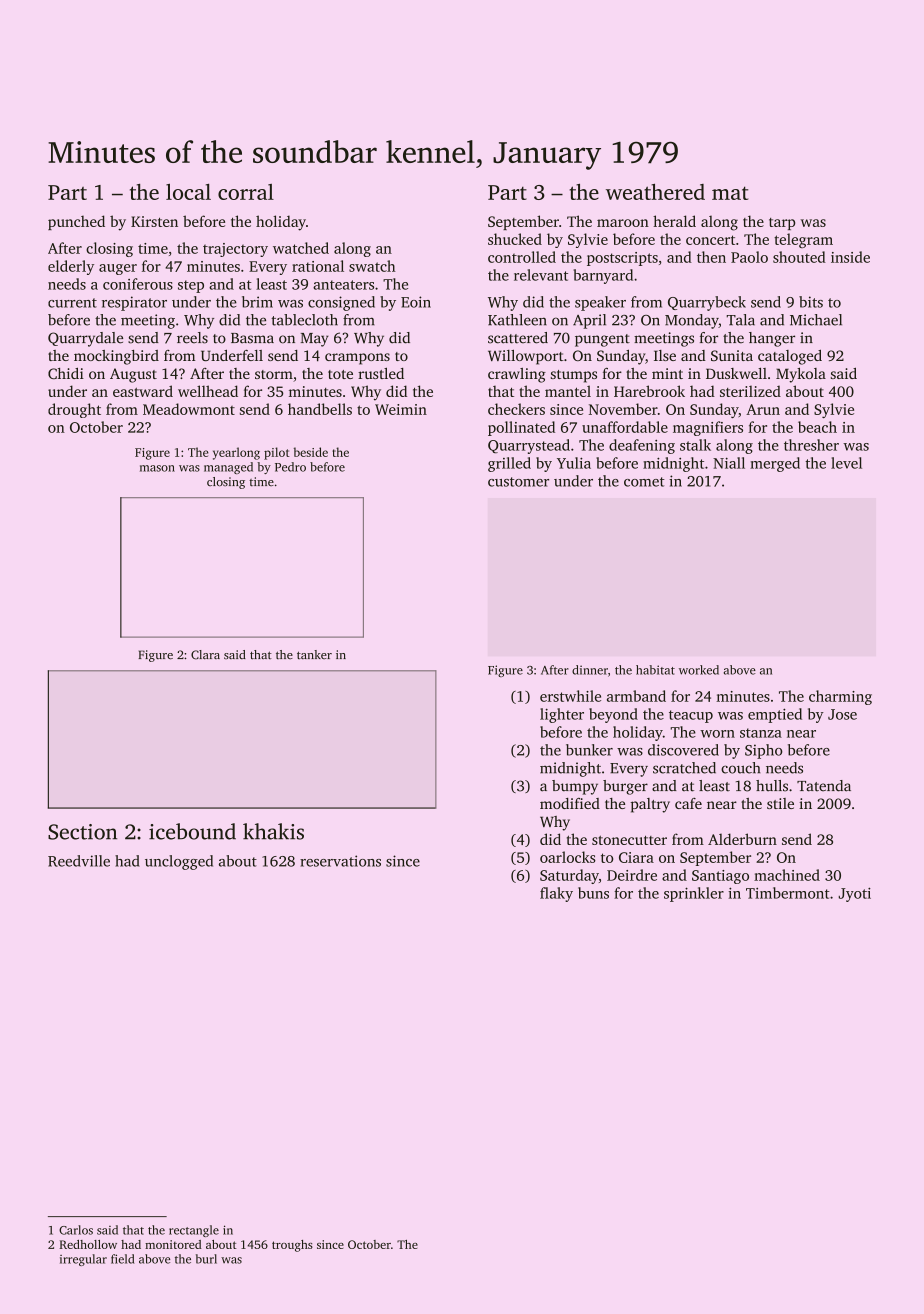 The height and width of the document is (1314, 924). What do you see at coordinates (235, 250) in the document?
I see `trajectory` at bounding box center [235, 250].
